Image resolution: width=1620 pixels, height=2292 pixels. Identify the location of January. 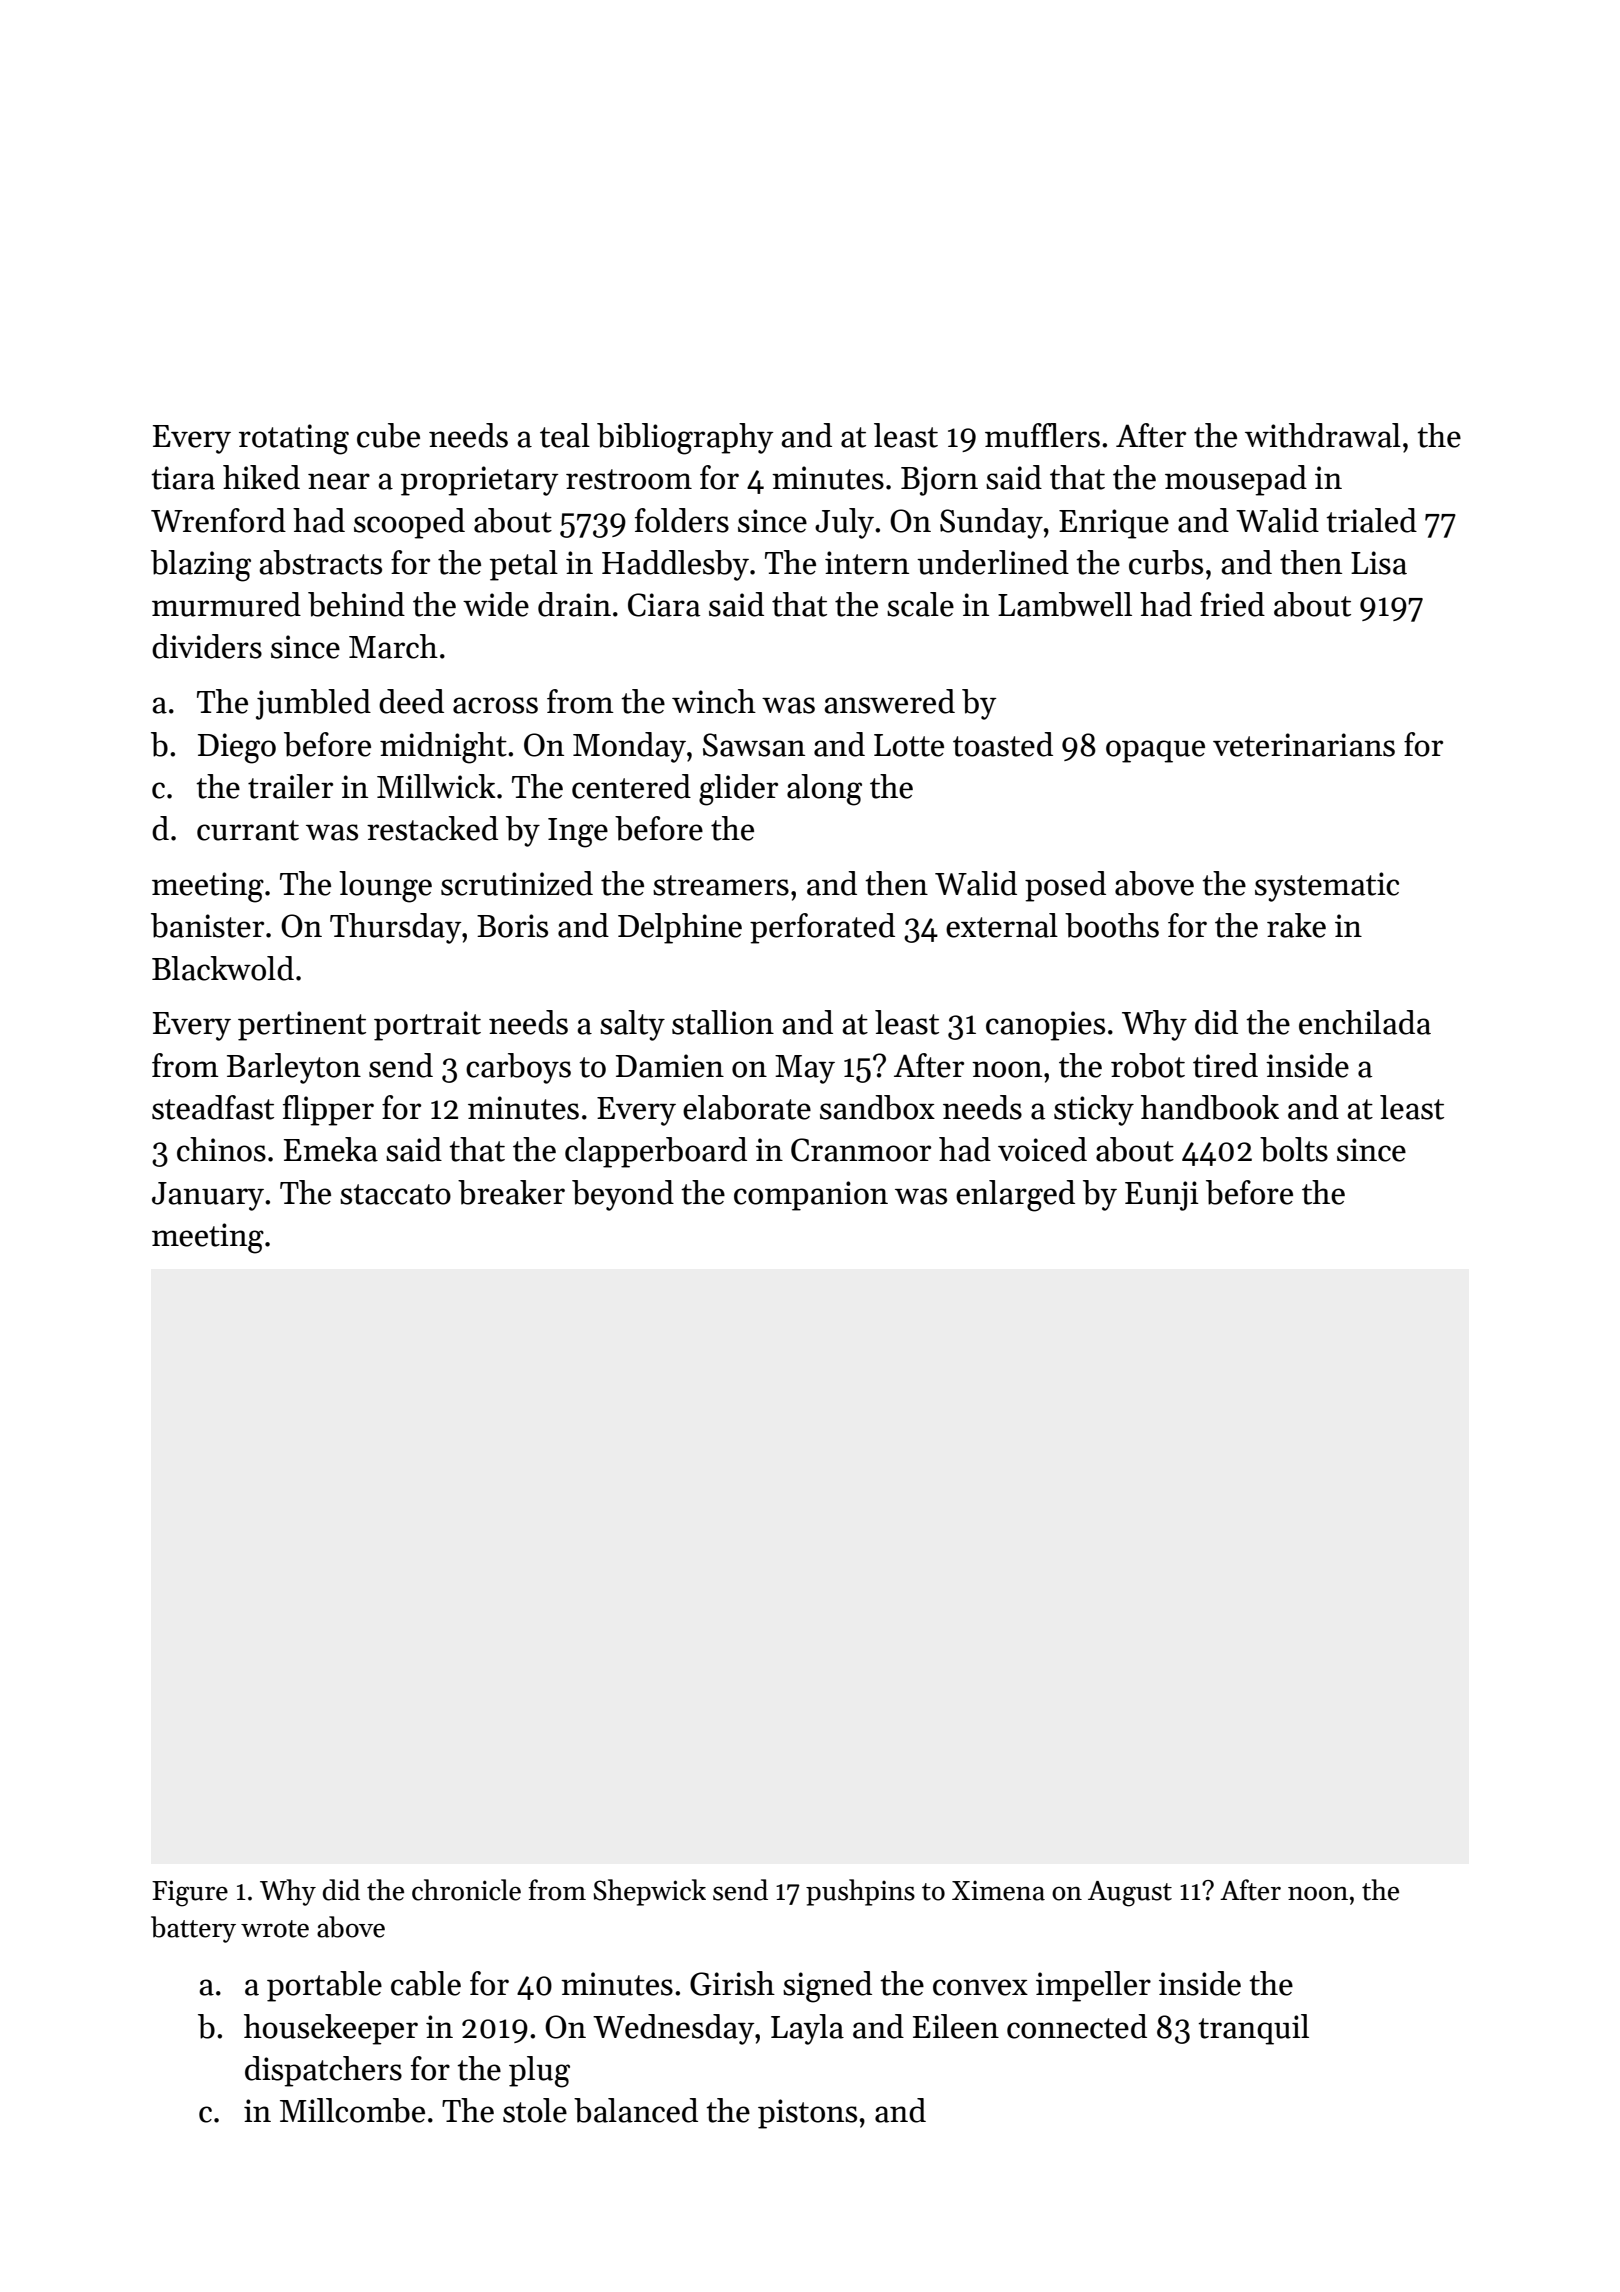
(208, 1196).
